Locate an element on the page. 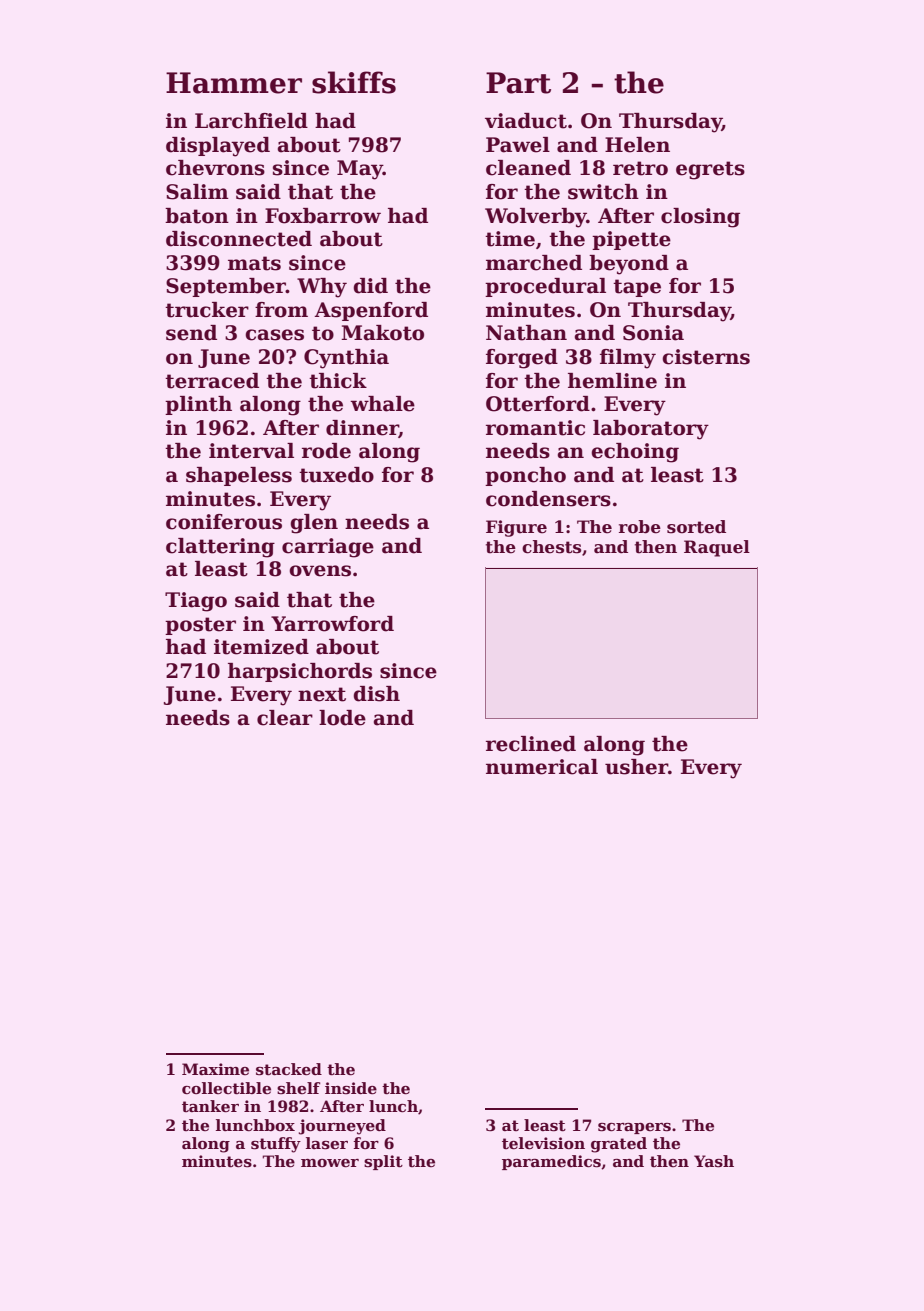 The height and width of the document is (1311, 924). Cynthia is located at coordinates (346, 359).
